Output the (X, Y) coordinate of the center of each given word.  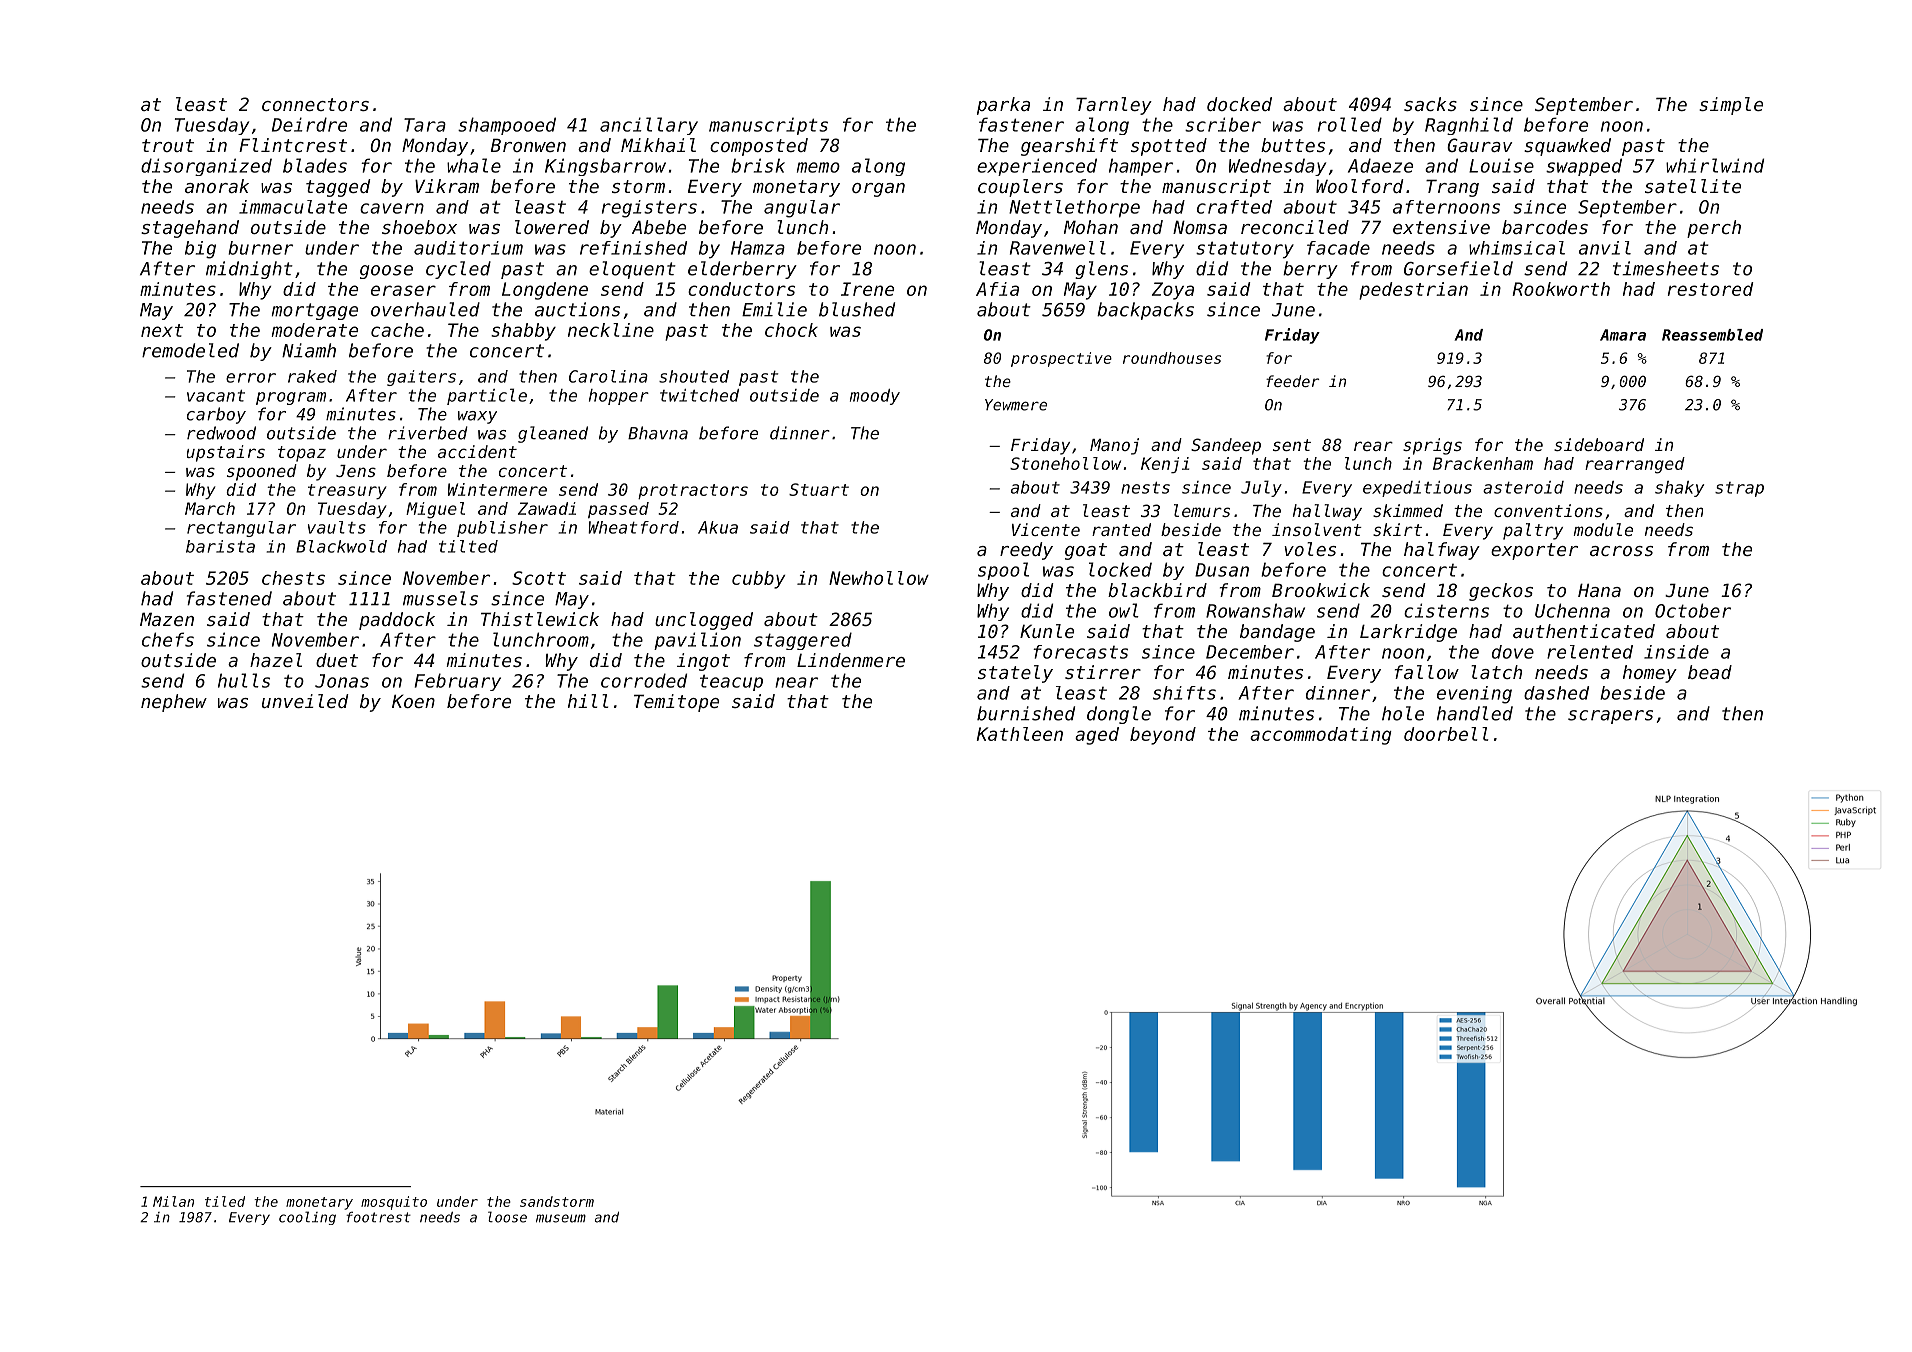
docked (1239, 104)
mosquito (394, 1203)
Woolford (1359, 186)
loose (507, 1217)
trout (168, 145)
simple (1731, 106)
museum (561, 1218)
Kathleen (1020, 734)
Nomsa (1200, 227)
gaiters (421, 378)
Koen (413, 701)
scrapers (1610, 717)
